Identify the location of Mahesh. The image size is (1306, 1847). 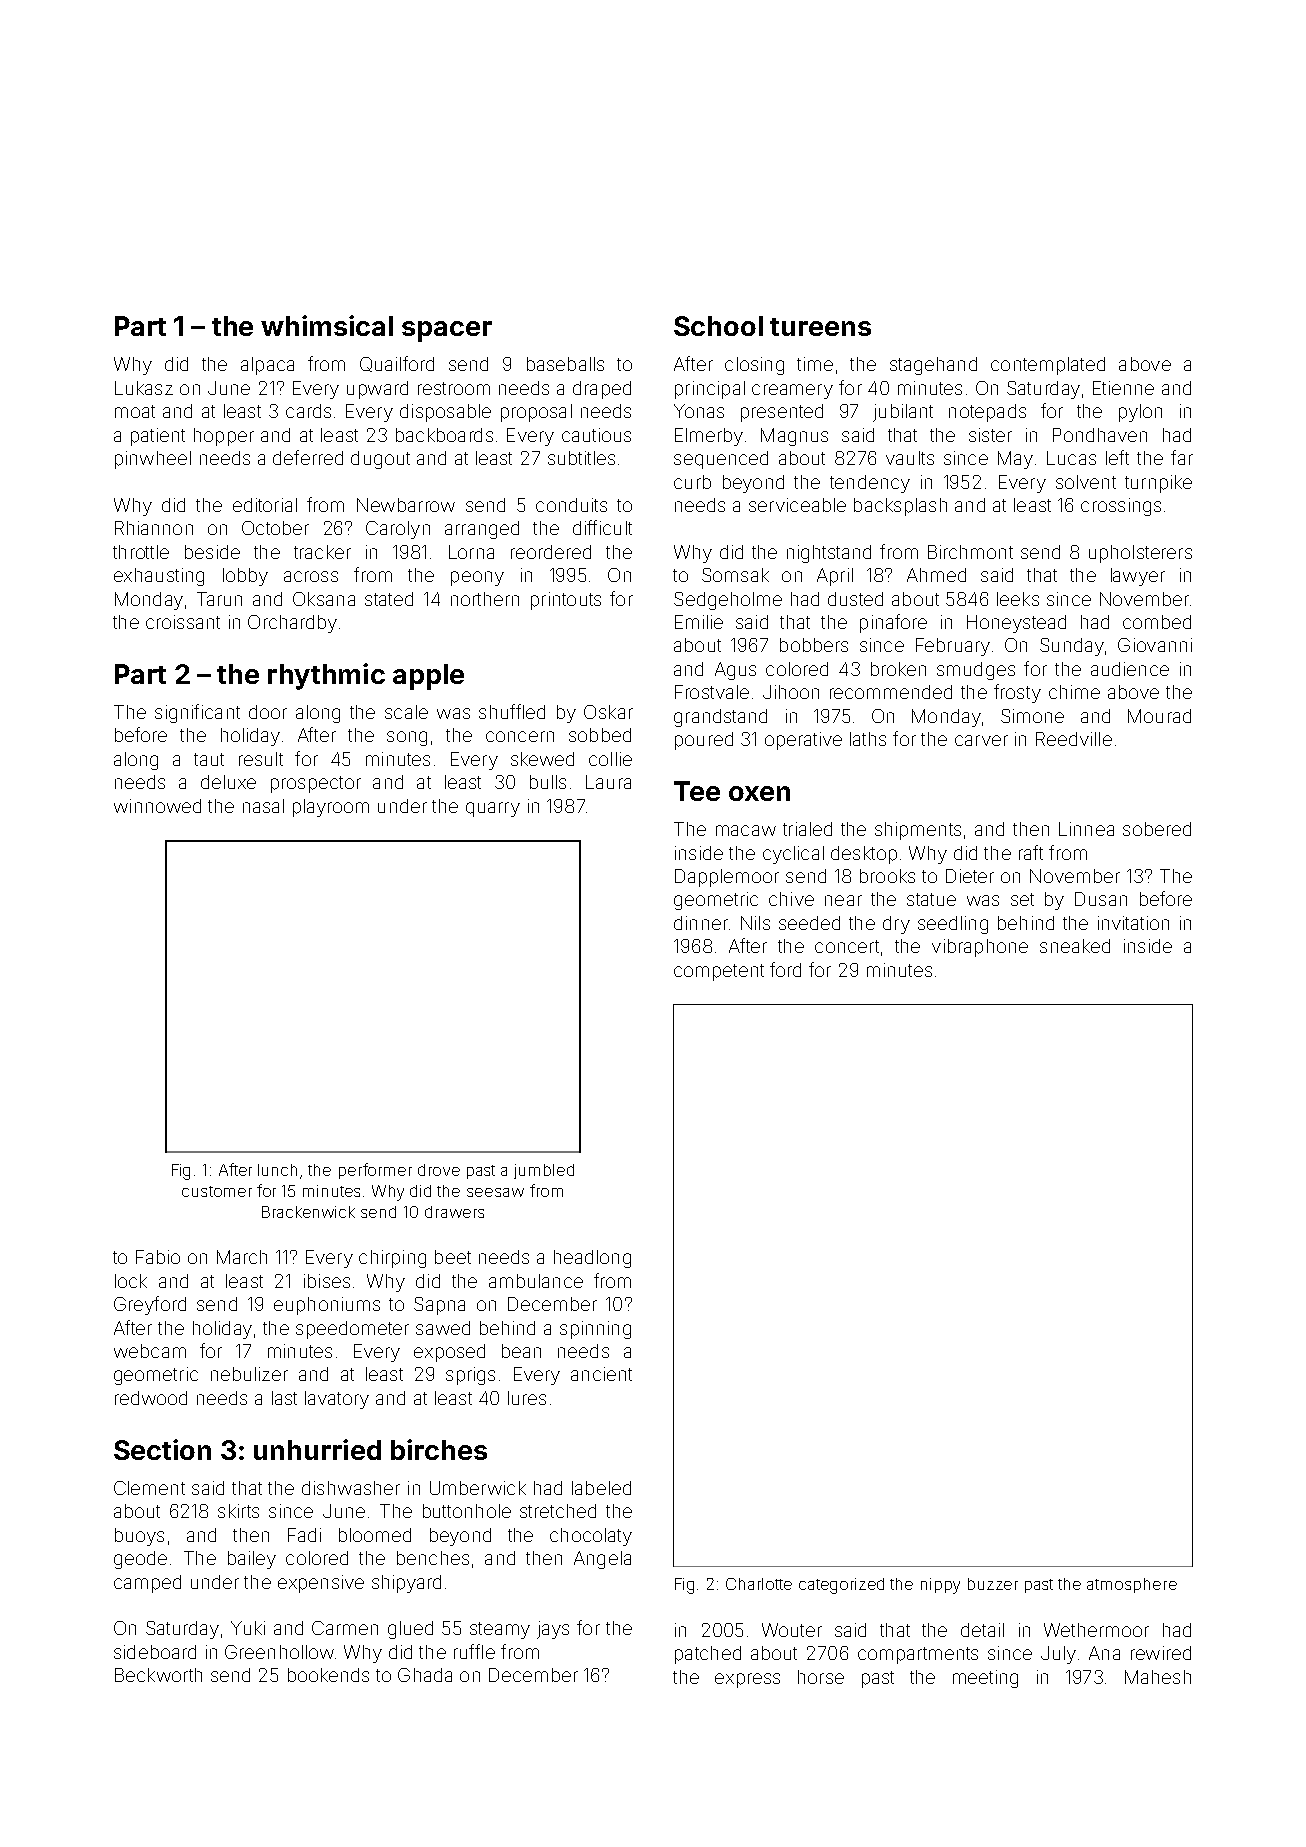
(1158, 1677).
